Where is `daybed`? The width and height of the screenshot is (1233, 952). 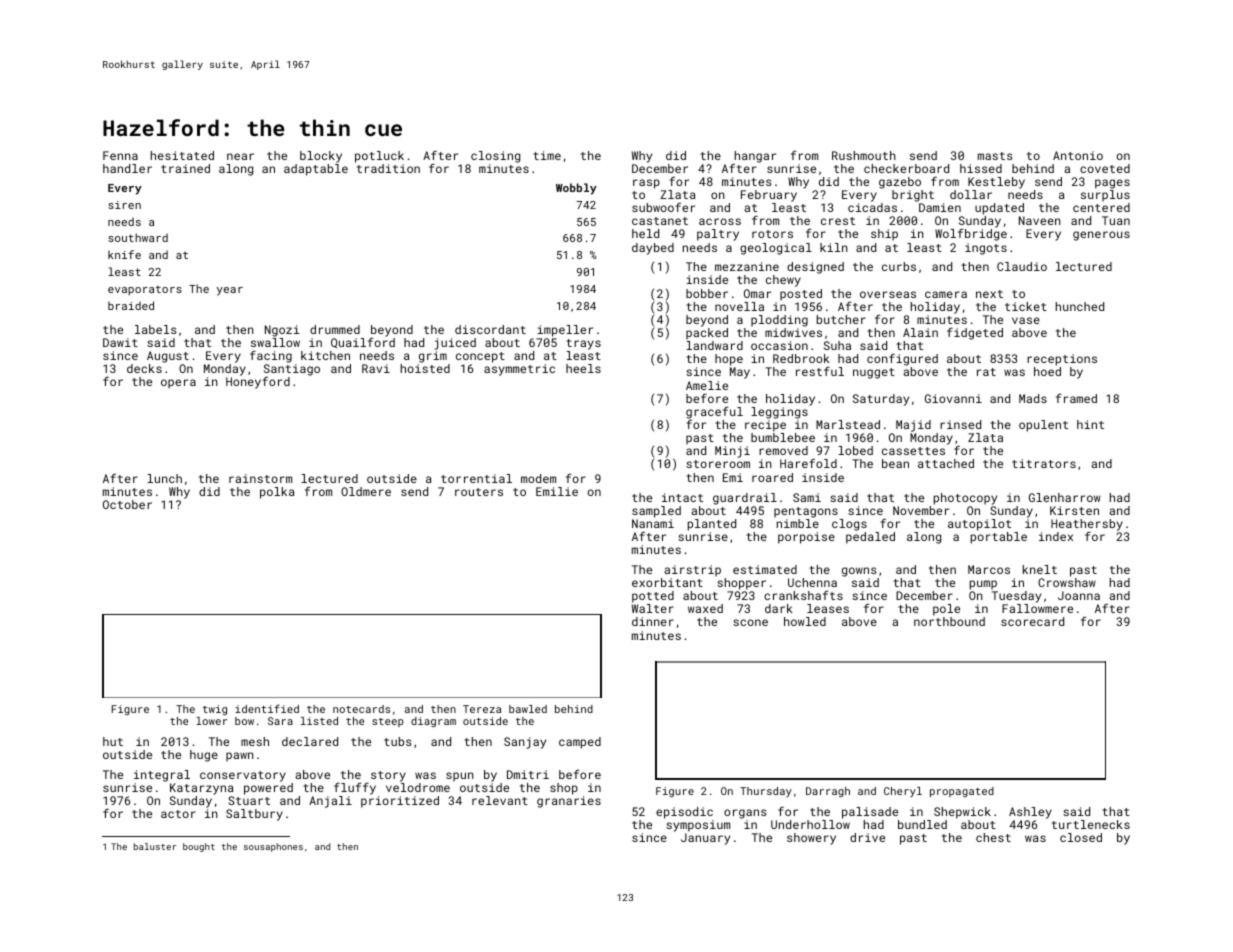 daybed is located at coordinates (653, 249).
